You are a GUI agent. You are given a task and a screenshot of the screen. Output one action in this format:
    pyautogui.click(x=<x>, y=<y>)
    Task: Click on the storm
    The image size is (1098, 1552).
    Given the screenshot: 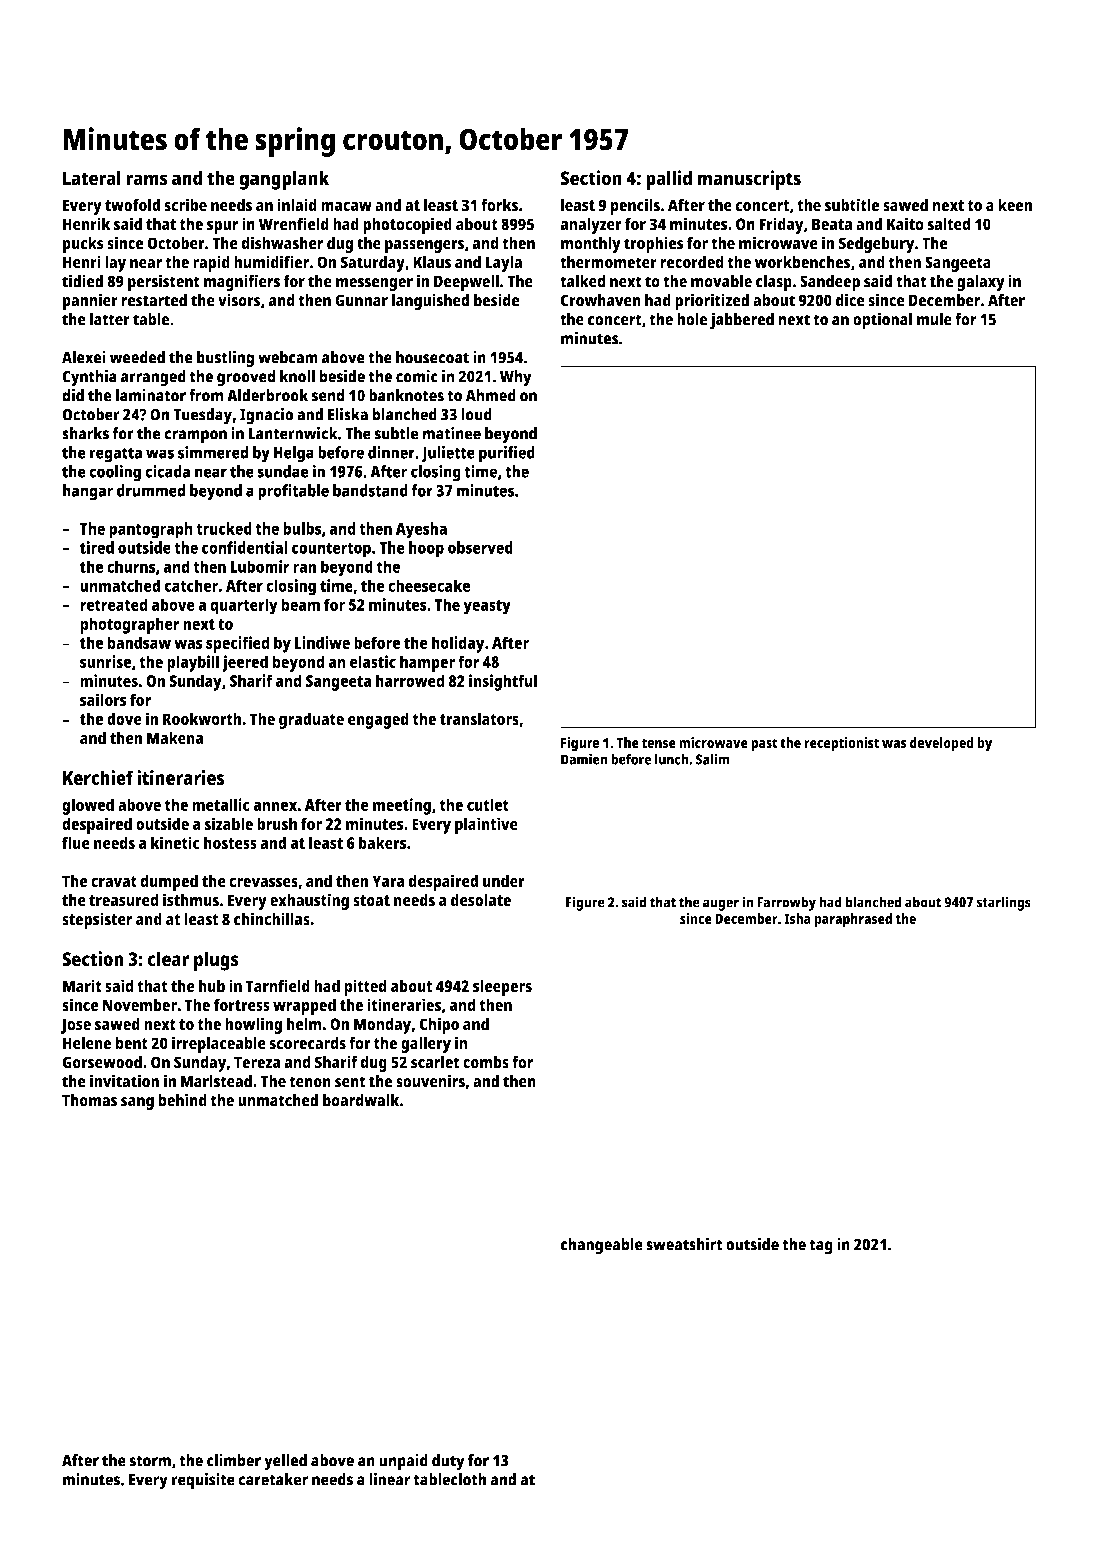 What is the action you would take?
    pyautogui.click(x=150, y=1461)
